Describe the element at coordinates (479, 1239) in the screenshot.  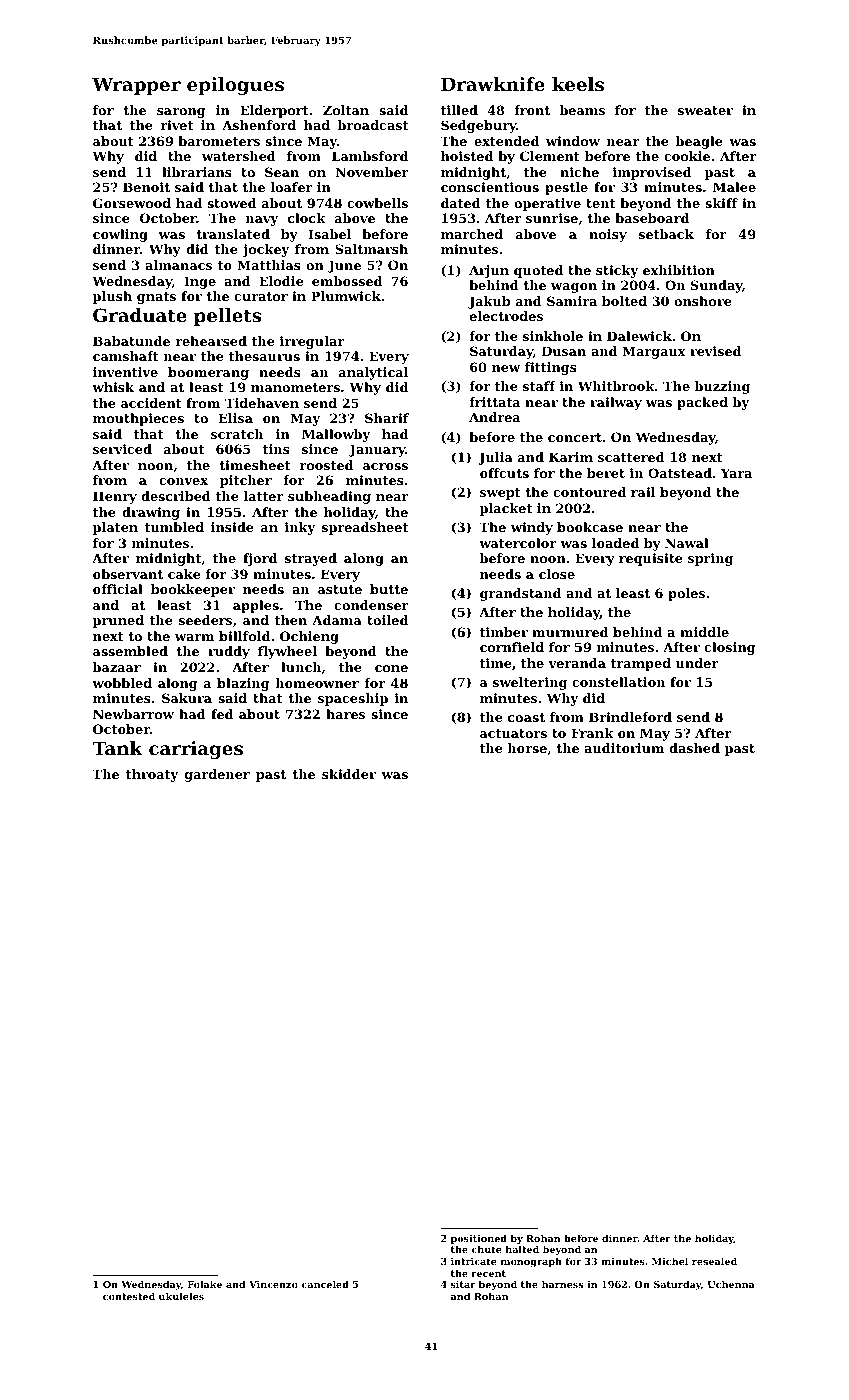
I see `positioned` at that location.
